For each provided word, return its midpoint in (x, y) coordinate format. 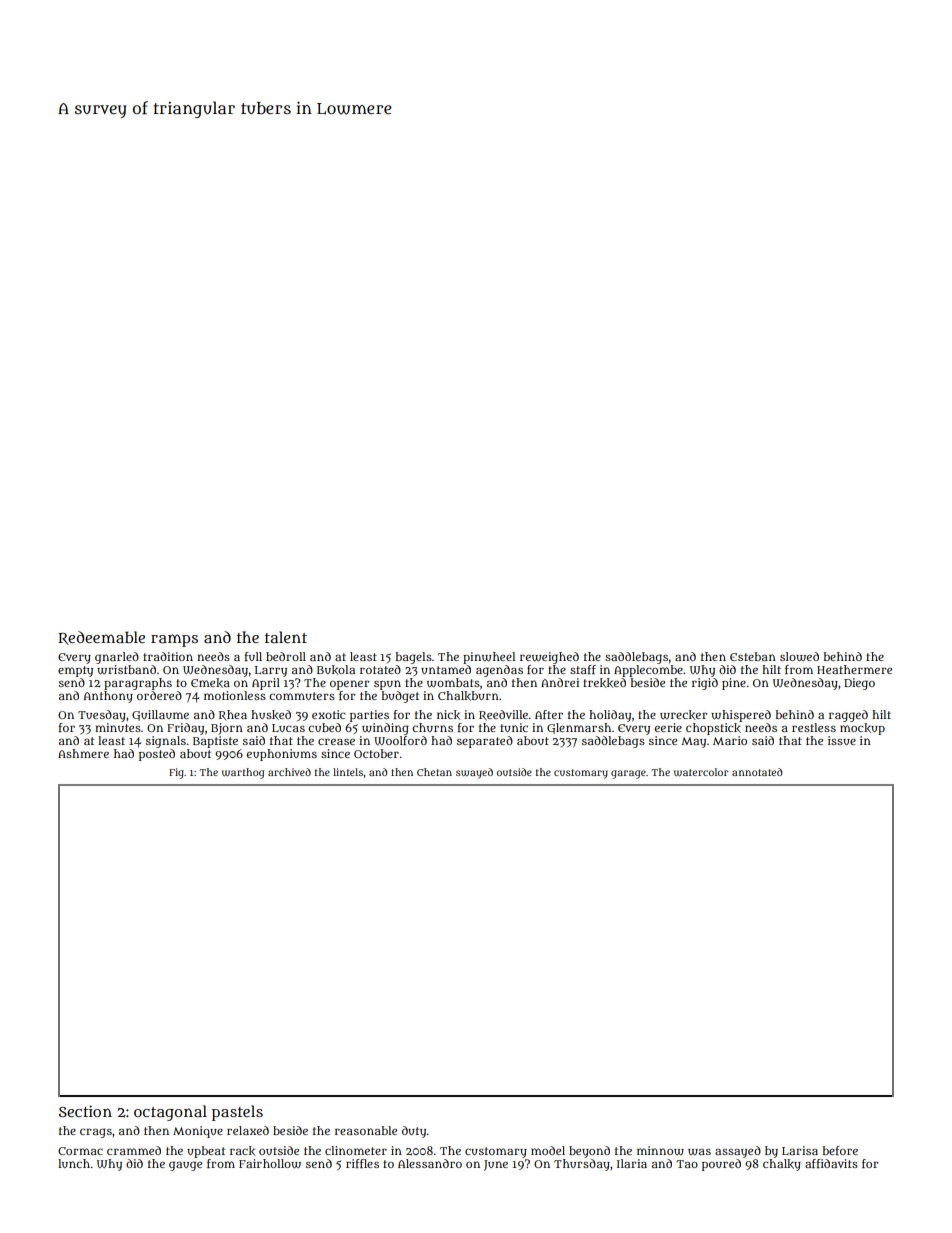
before (840, 1150)
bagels (413, 658)
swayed (474, 773)
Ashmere (83, 753)
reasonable (366, 1130)
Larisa (800, 1150)
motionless (235, 695)
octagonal (170, 1113)
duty (414, 1132)
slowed (799, 657)
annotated (757, 772)
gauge (185, 1166)
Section (85, 1111)
